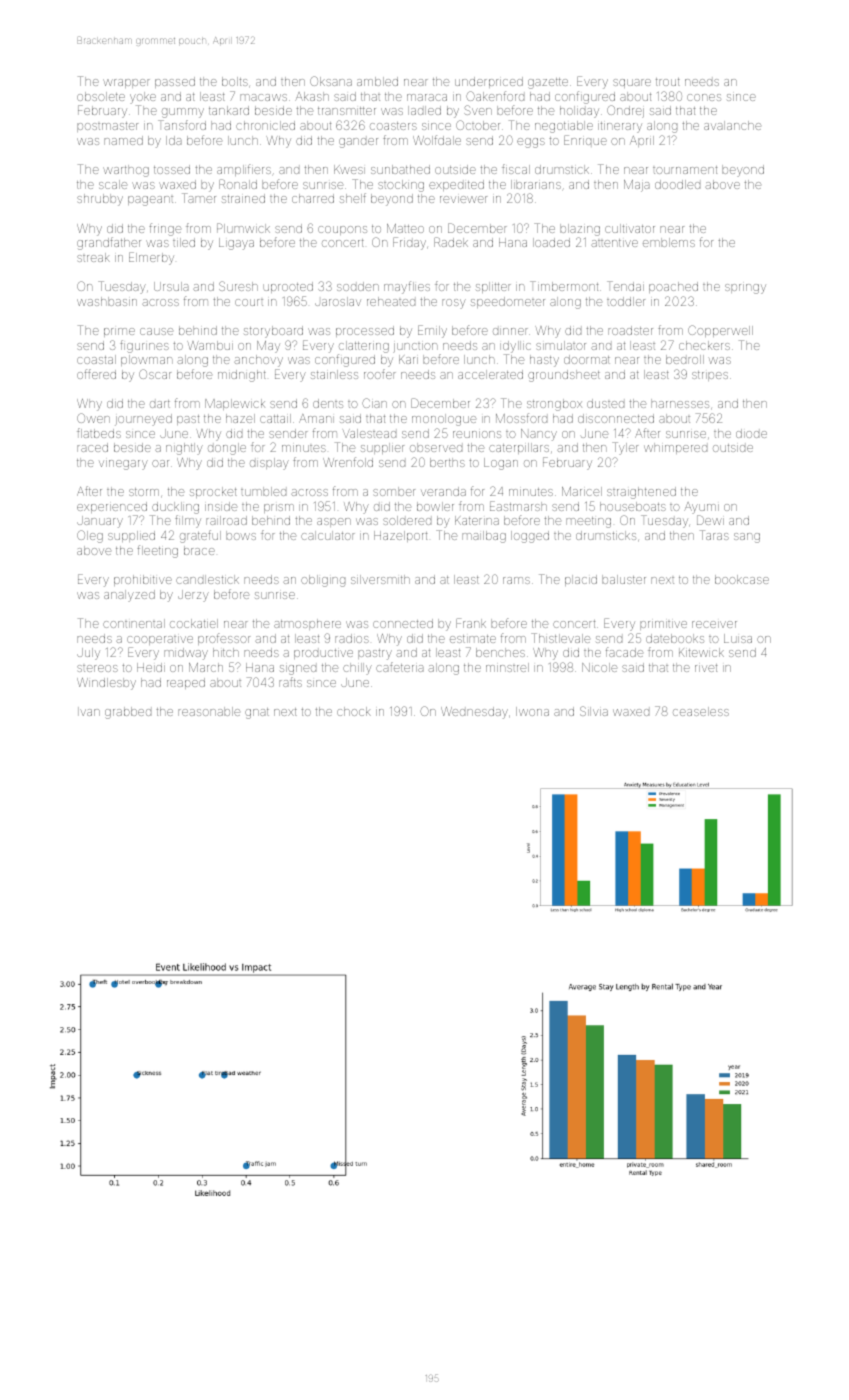  I want to click on Iwona, so click(532, 711).
